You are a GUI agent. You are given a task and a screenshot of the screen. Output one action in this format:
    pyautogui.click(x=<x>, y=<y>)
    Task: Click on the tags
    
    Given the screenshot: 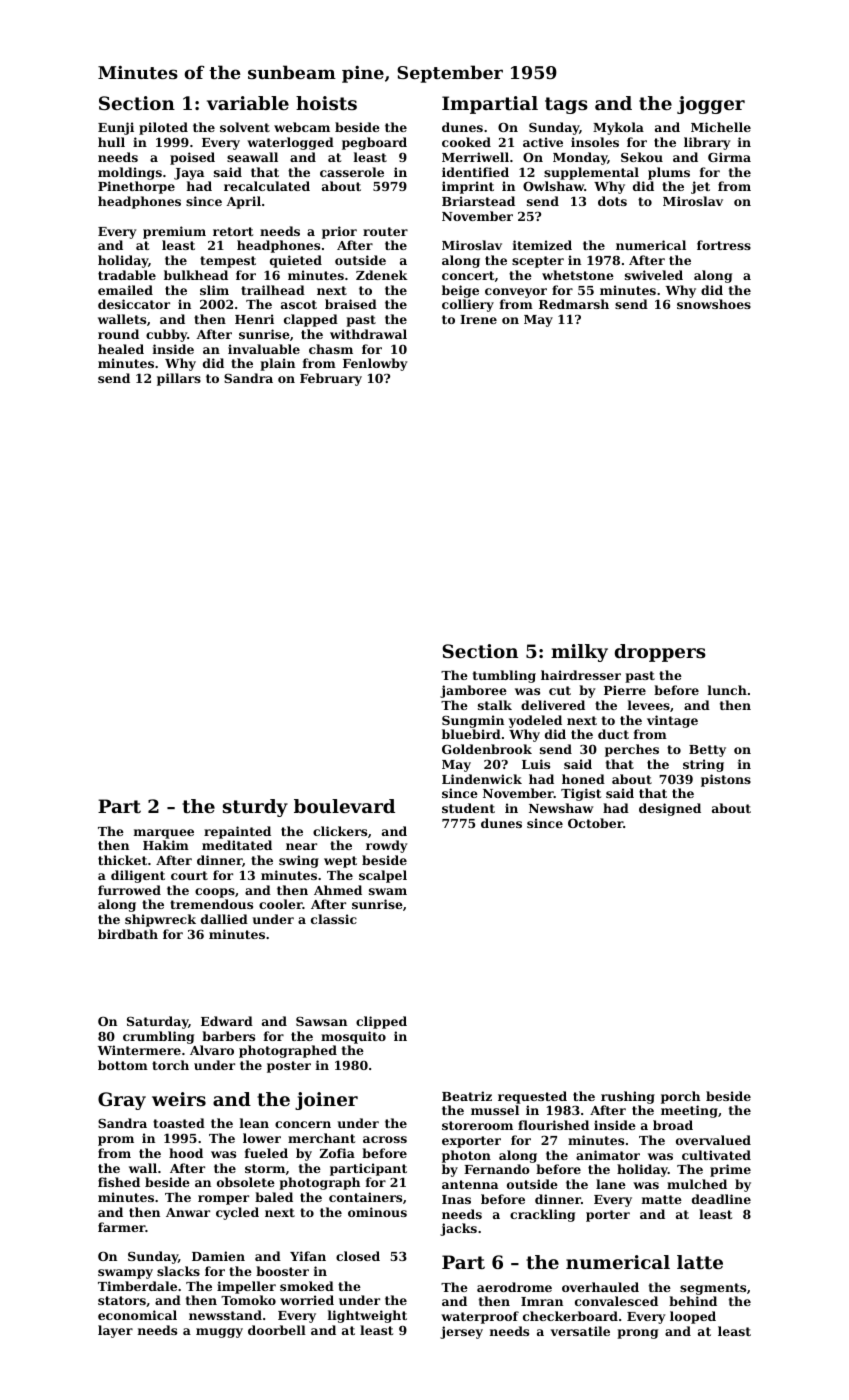 What is the action you would take?
    pyautogui.click(x=566, y=105)
